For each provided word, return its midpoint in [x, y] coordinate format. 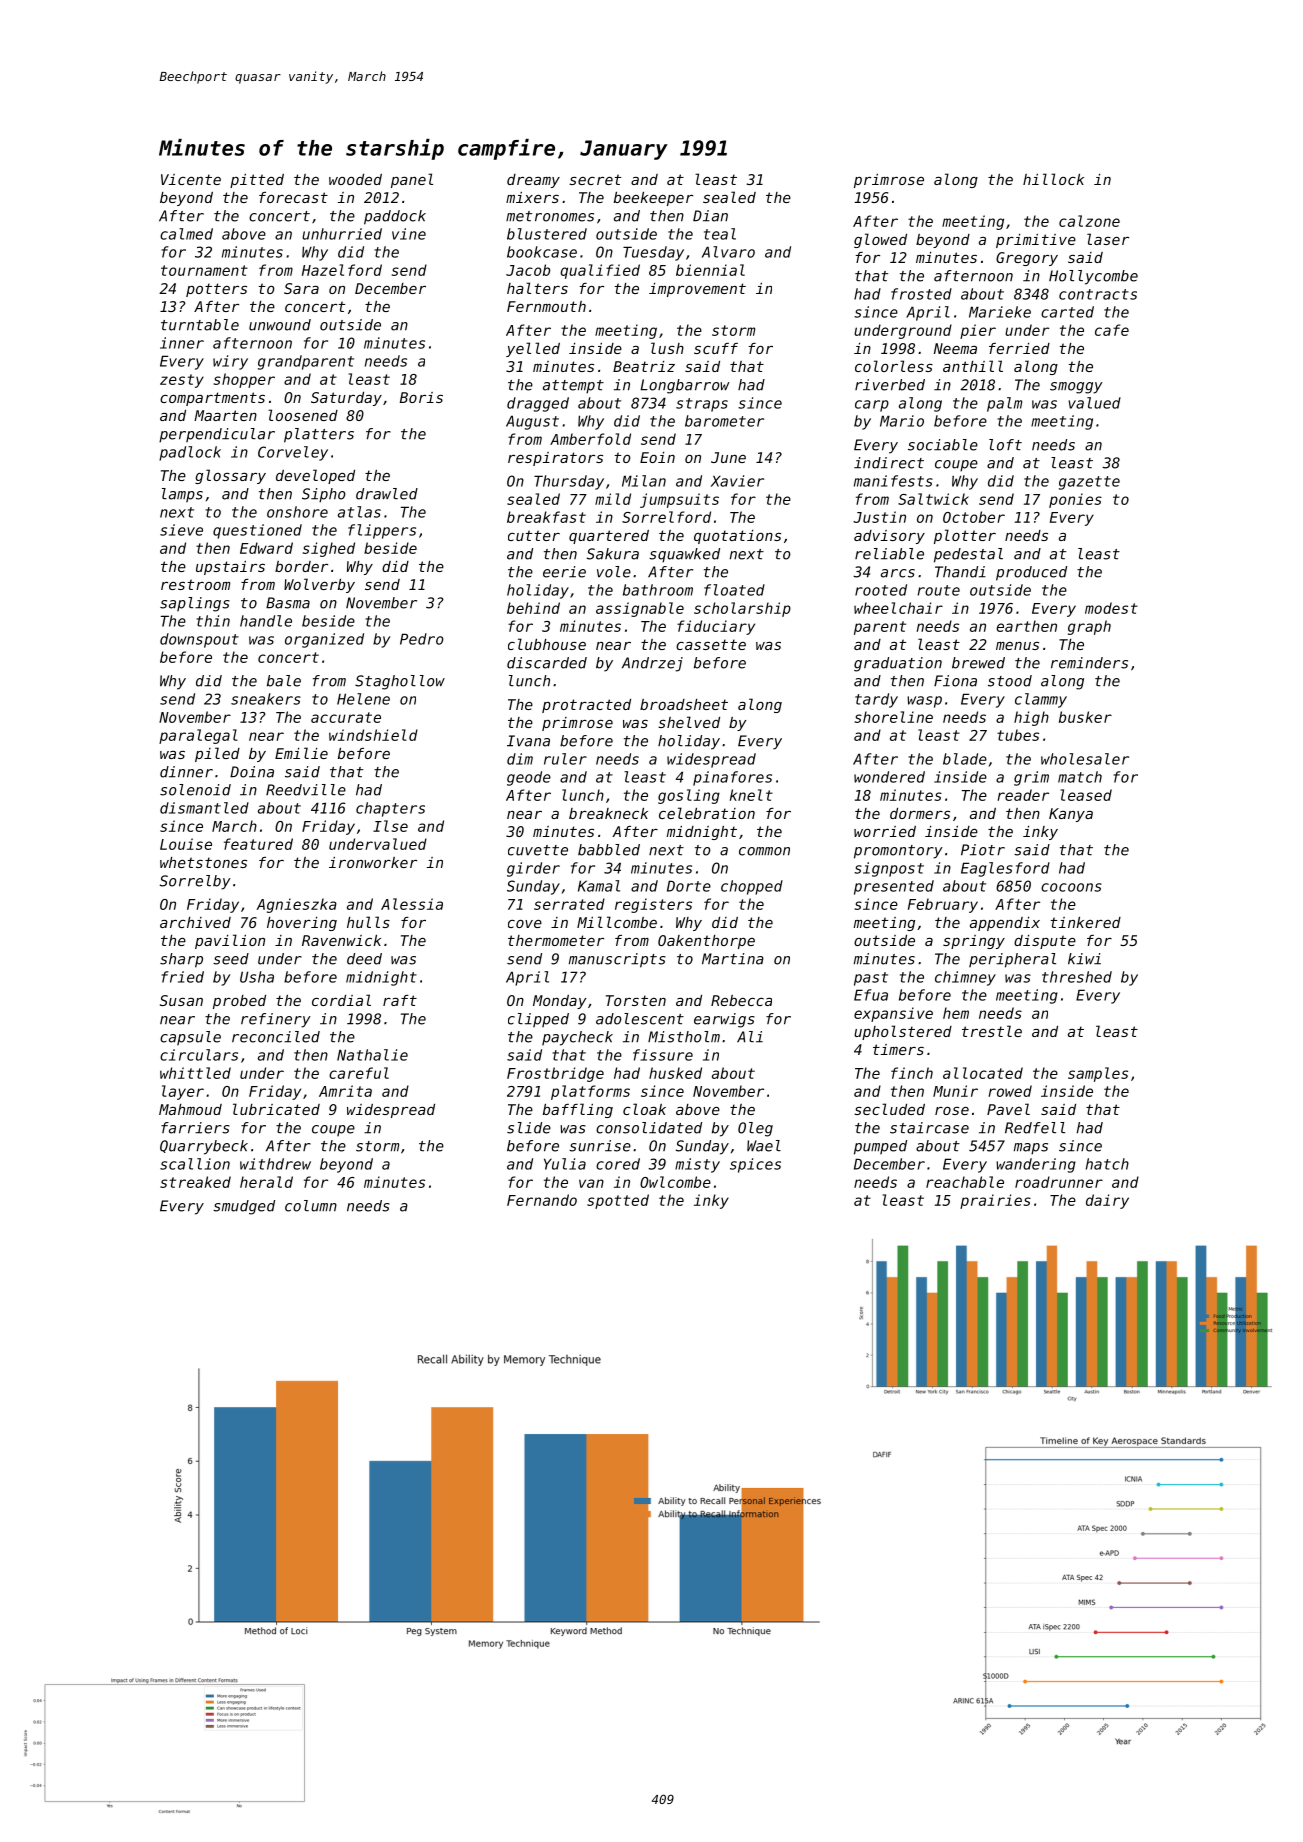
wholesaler [1085, 759]
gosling [689, 796]
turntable [200, 325]
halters [537, 288]
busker [1085, 717]
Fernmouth [546, 306]
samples [1098, 1074]
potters [216, 290]
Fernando [542, 1200]
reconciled [276, 1037]
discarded [547, 663]
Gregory [1027, 259]
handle [266, 621]
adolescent [640, 1019]
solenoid [195, 790]
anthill [973, 366]
